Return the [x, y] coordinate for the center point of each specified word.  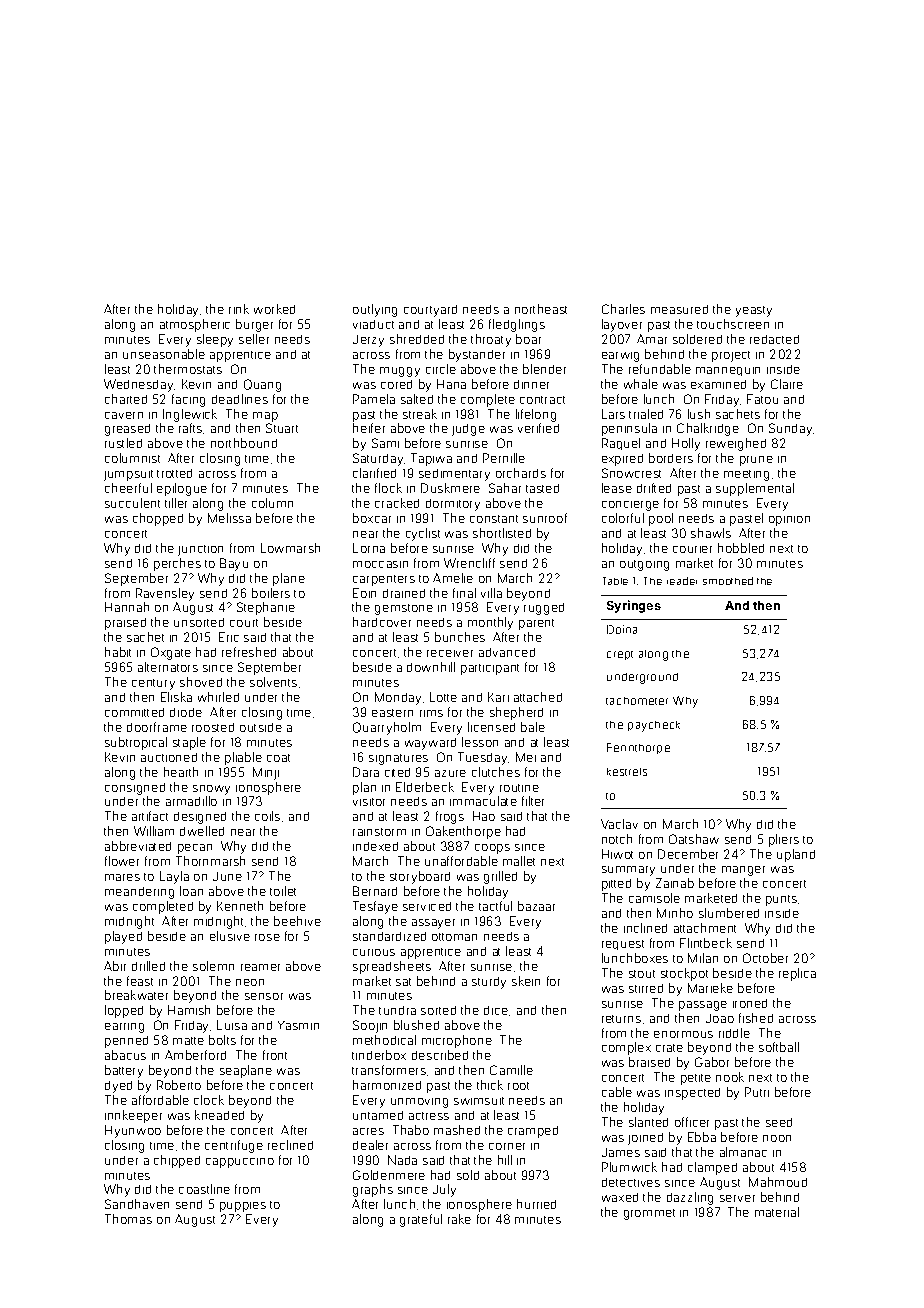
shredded [417, 339]
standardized [389, 936]
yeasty [754, 311]
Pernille [504, 458]
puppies [243, 1207]
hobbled [741, 548]
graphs [373, 1190]
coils [267, 816]
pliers [784, 840]
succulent [132, 503]
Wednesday [138, 385]
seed [779, 1122]
